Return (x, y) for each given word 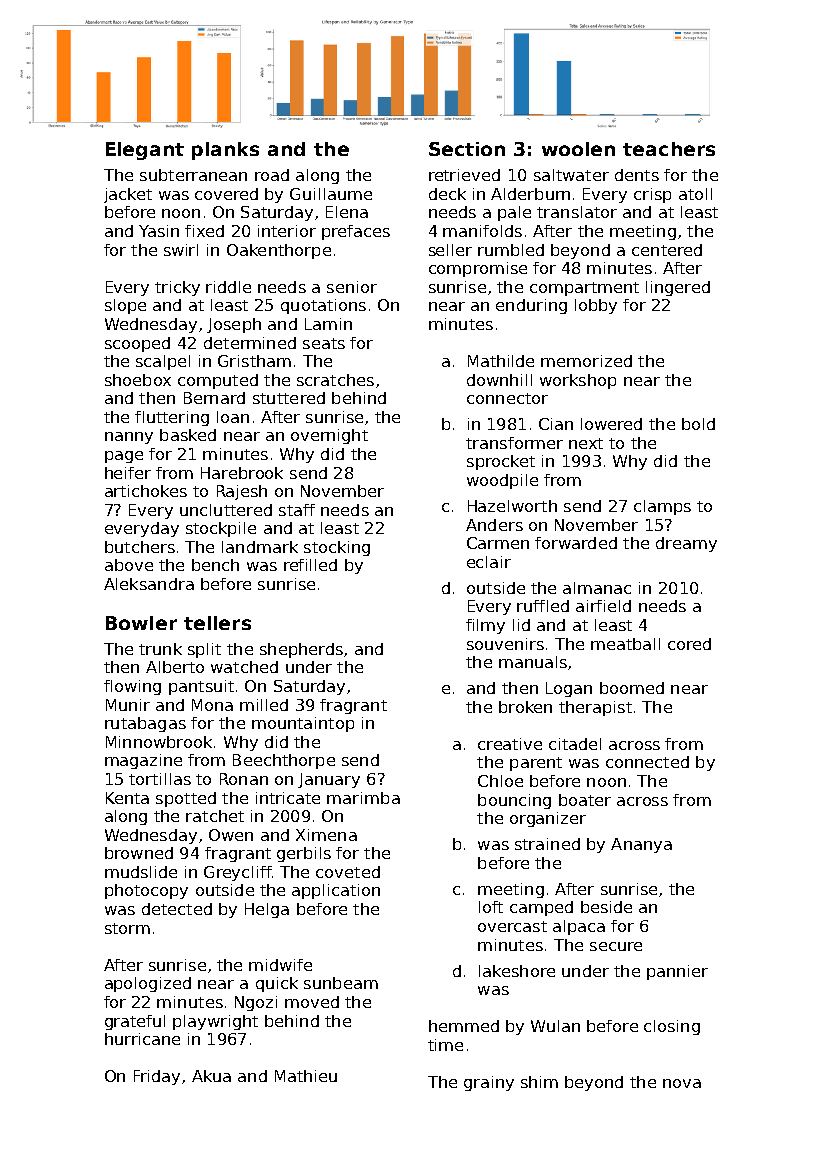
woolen (578, 149)
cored (689, 644)
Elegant (145, 151)
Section (467, 149)
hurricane (142, 1039)
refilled (310, 565)
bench (215, 565)
